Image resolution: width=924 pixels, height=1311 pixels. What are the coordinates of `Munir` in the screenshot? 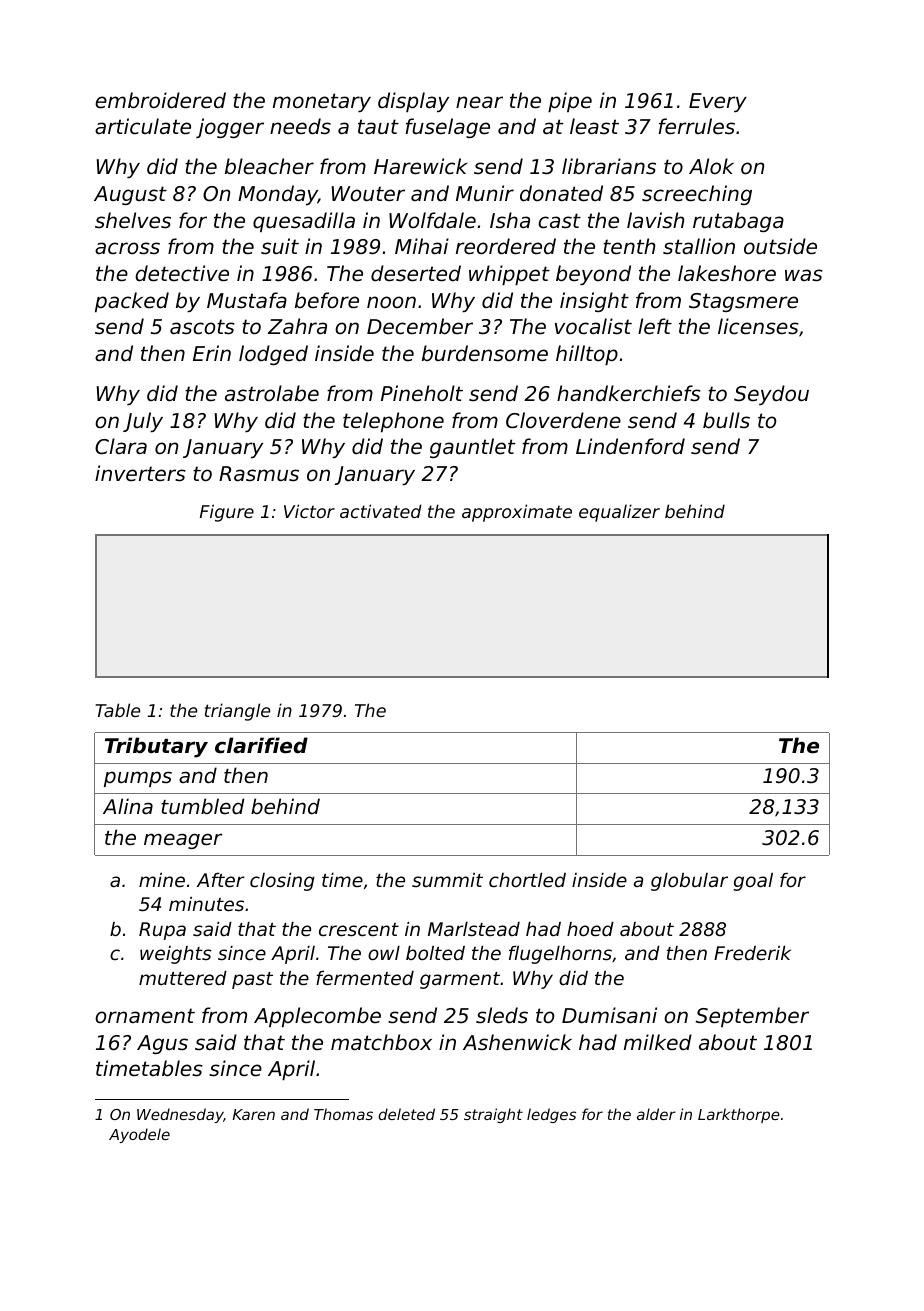 It's located at (485, 193).
